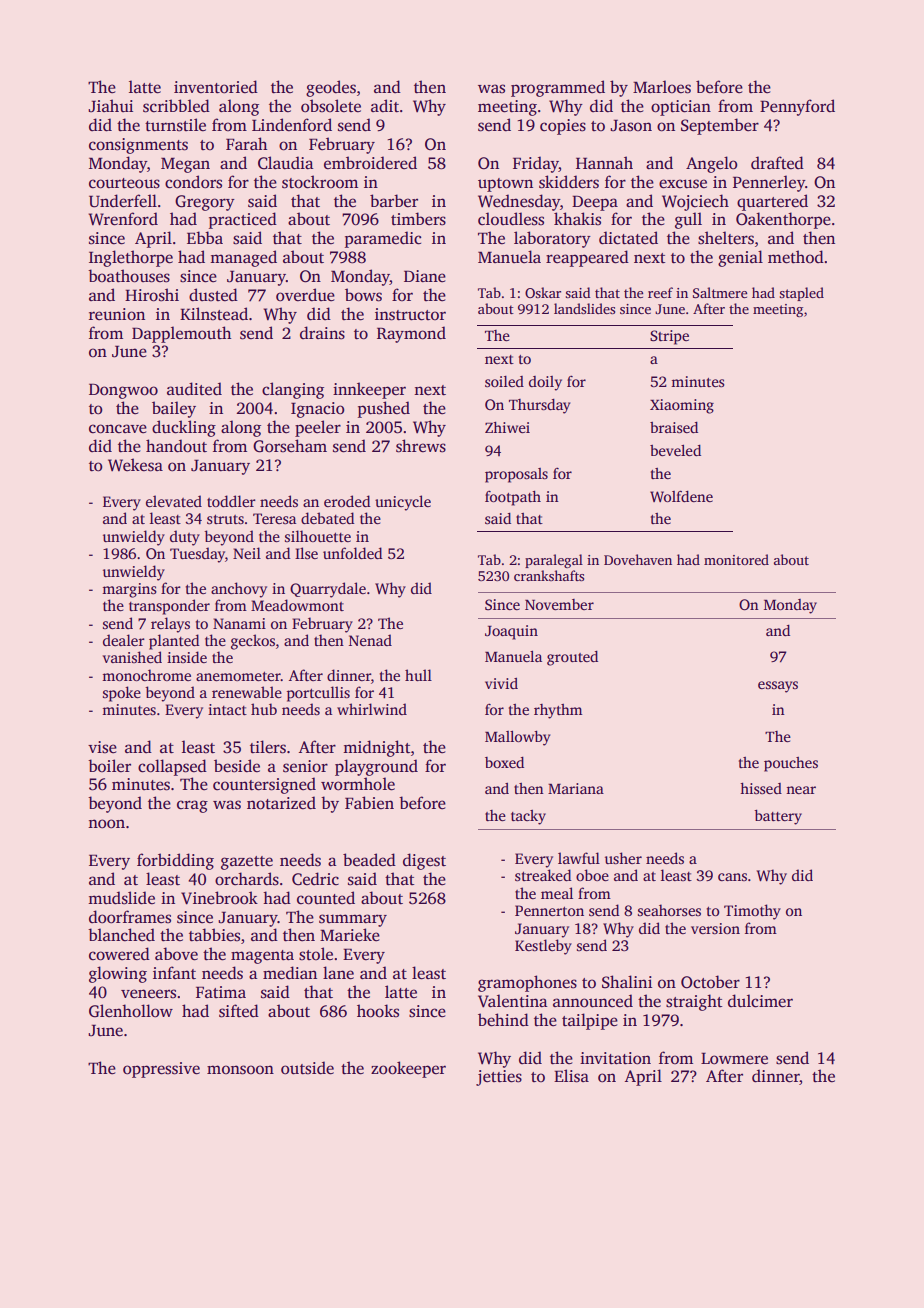 The height and width of the screenshot is (1308, 924). I want to click on summary, so click(353, 920).
